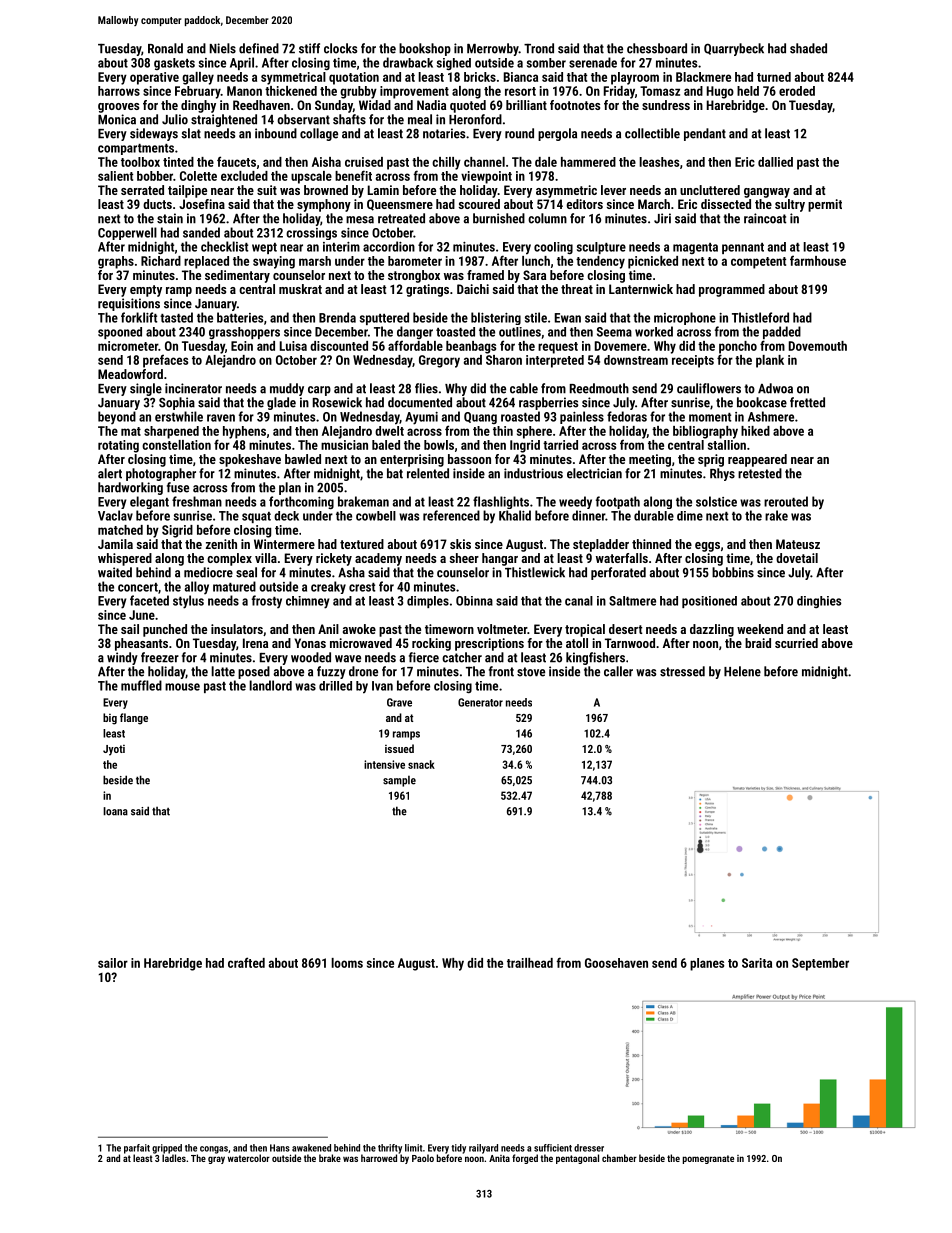 This document has width=952, height=1233. Describe the element at coordinates (165, 361) in the document. I see `prefaces` at that location.
